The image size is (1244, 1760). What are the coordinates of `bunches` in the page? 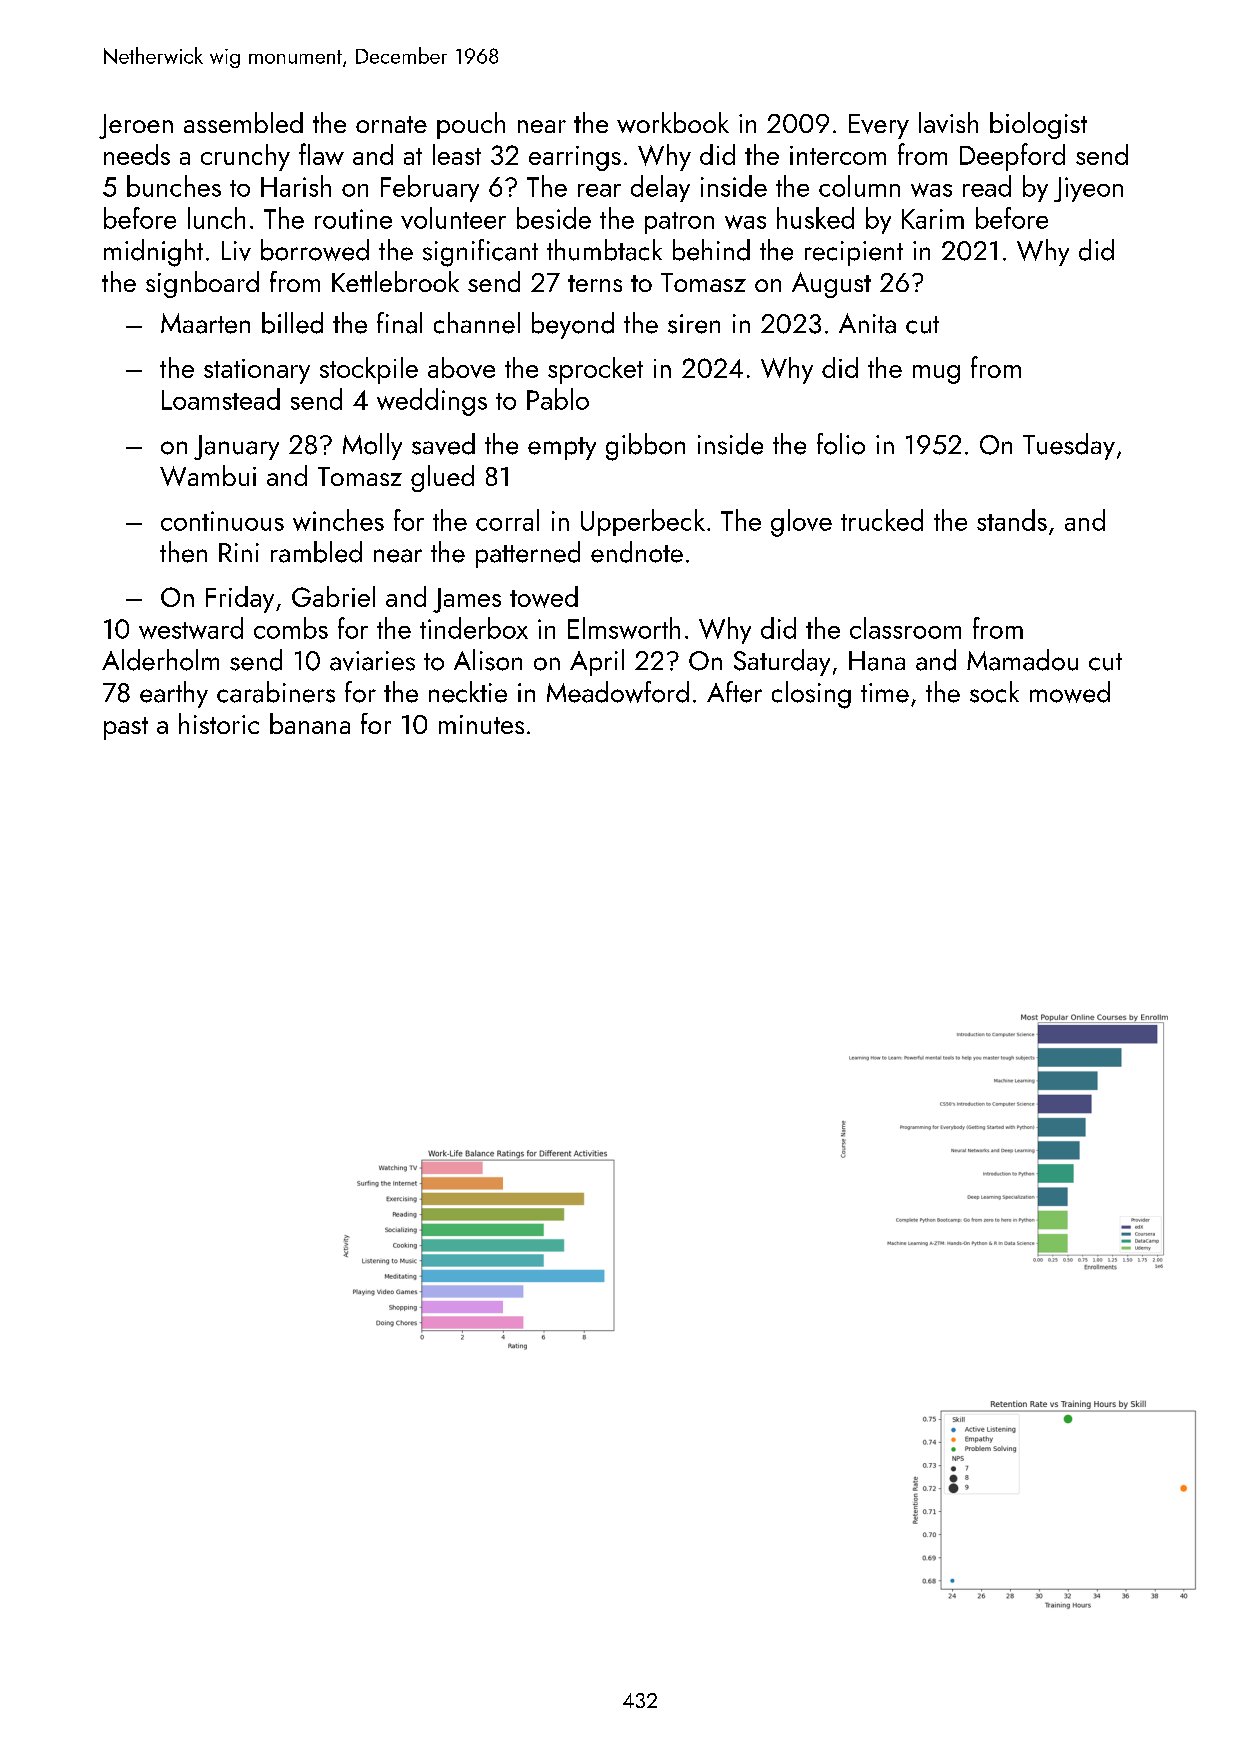 It's located at (174, 186).
